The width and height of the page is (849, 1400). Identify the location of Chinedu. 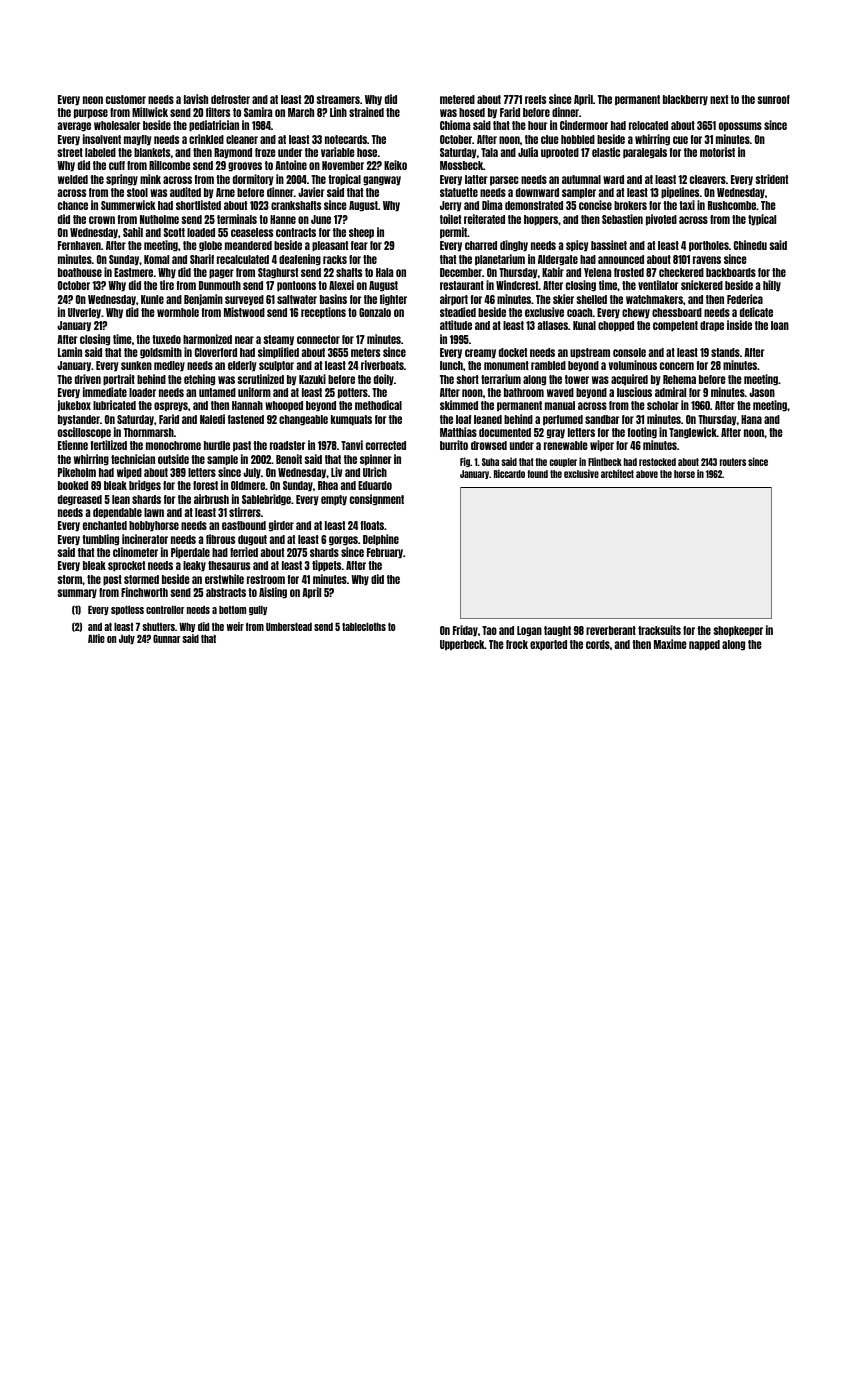
(750, 245).
